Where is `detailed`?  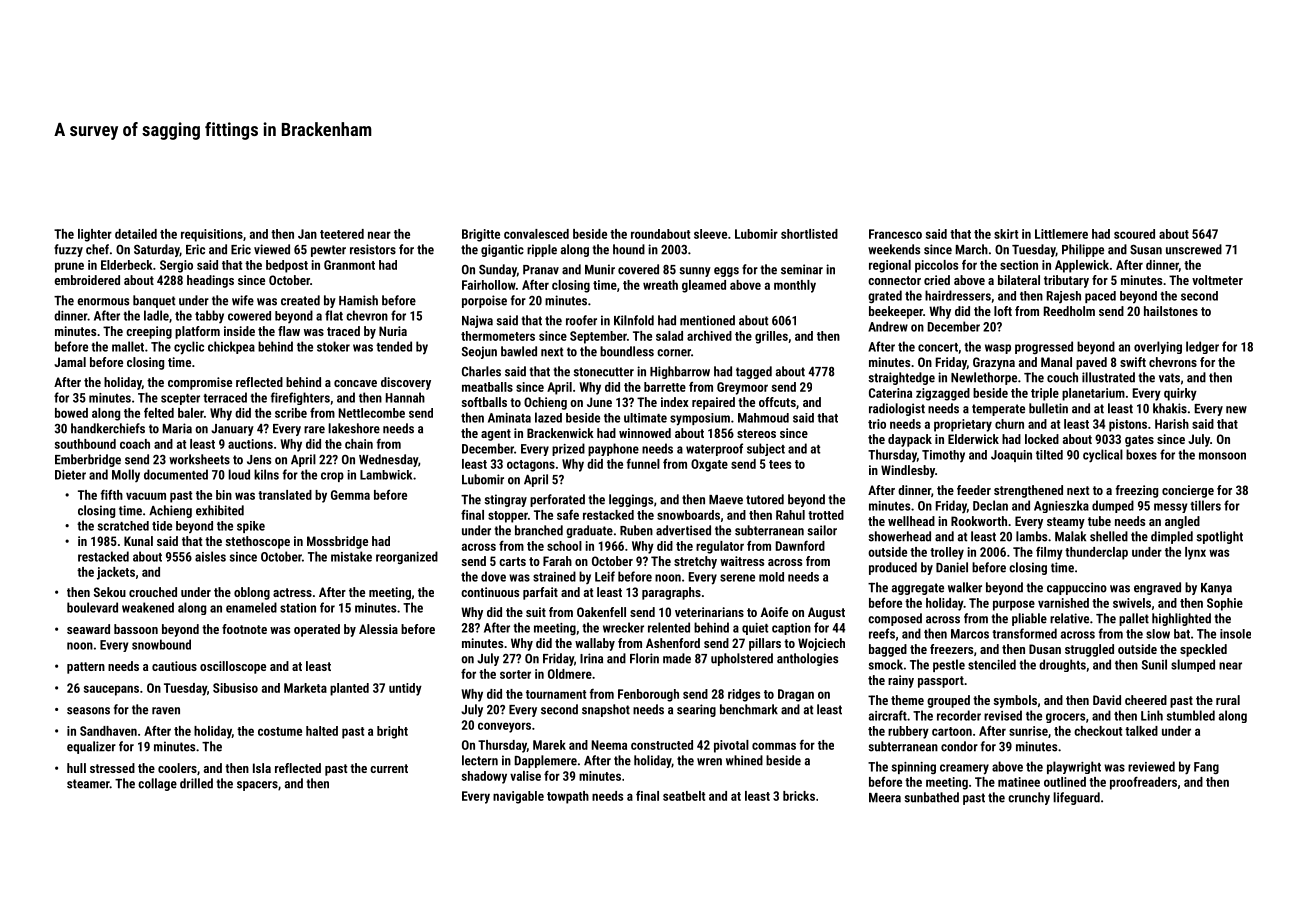 detailed is located at coordinates (136, 234).
